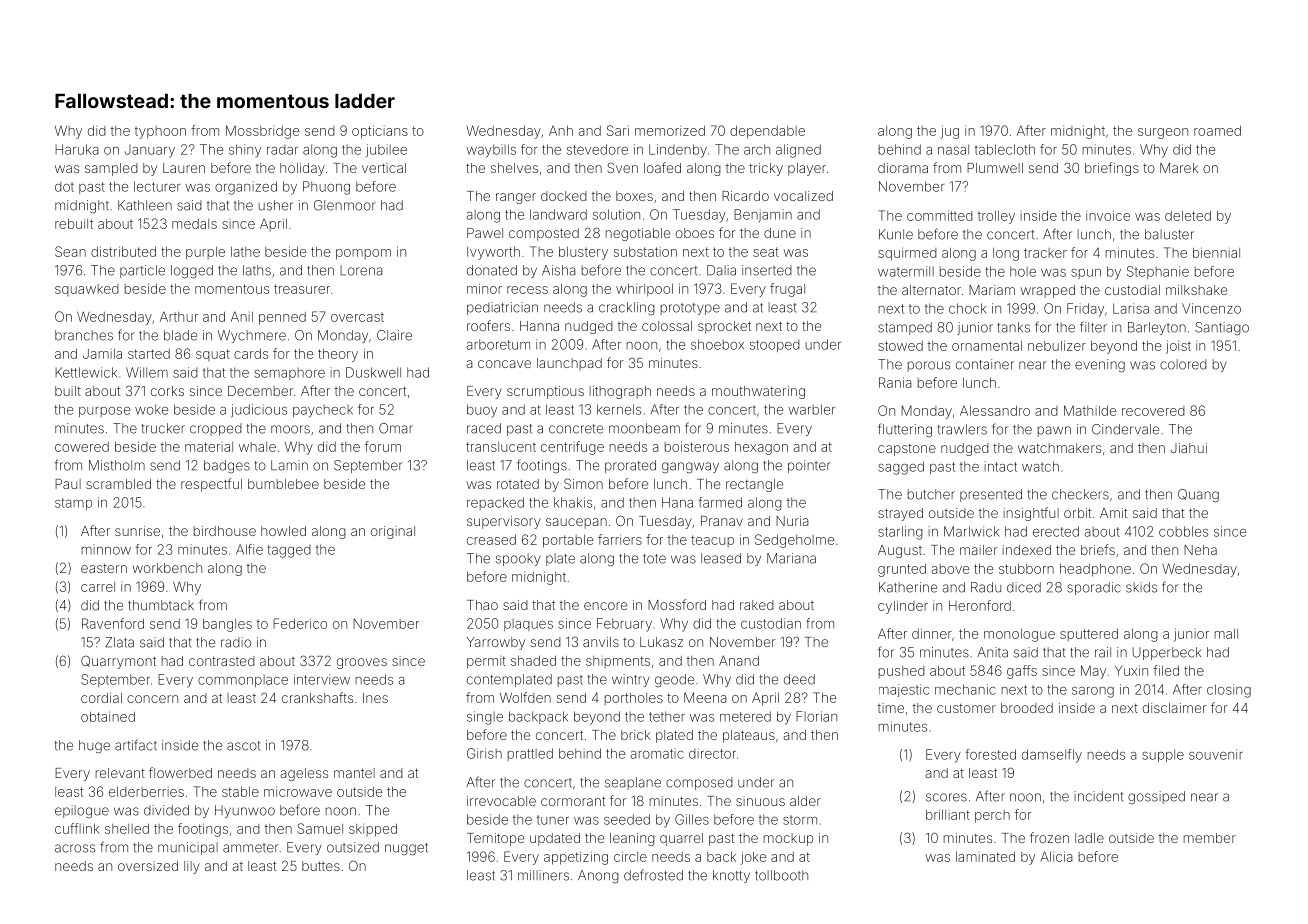 The height and width of the screenshot is (924, 1308). What do you see at coordinates (667, 716) in the screenshot?
I see `tether` at bounding box center [667, 716].
